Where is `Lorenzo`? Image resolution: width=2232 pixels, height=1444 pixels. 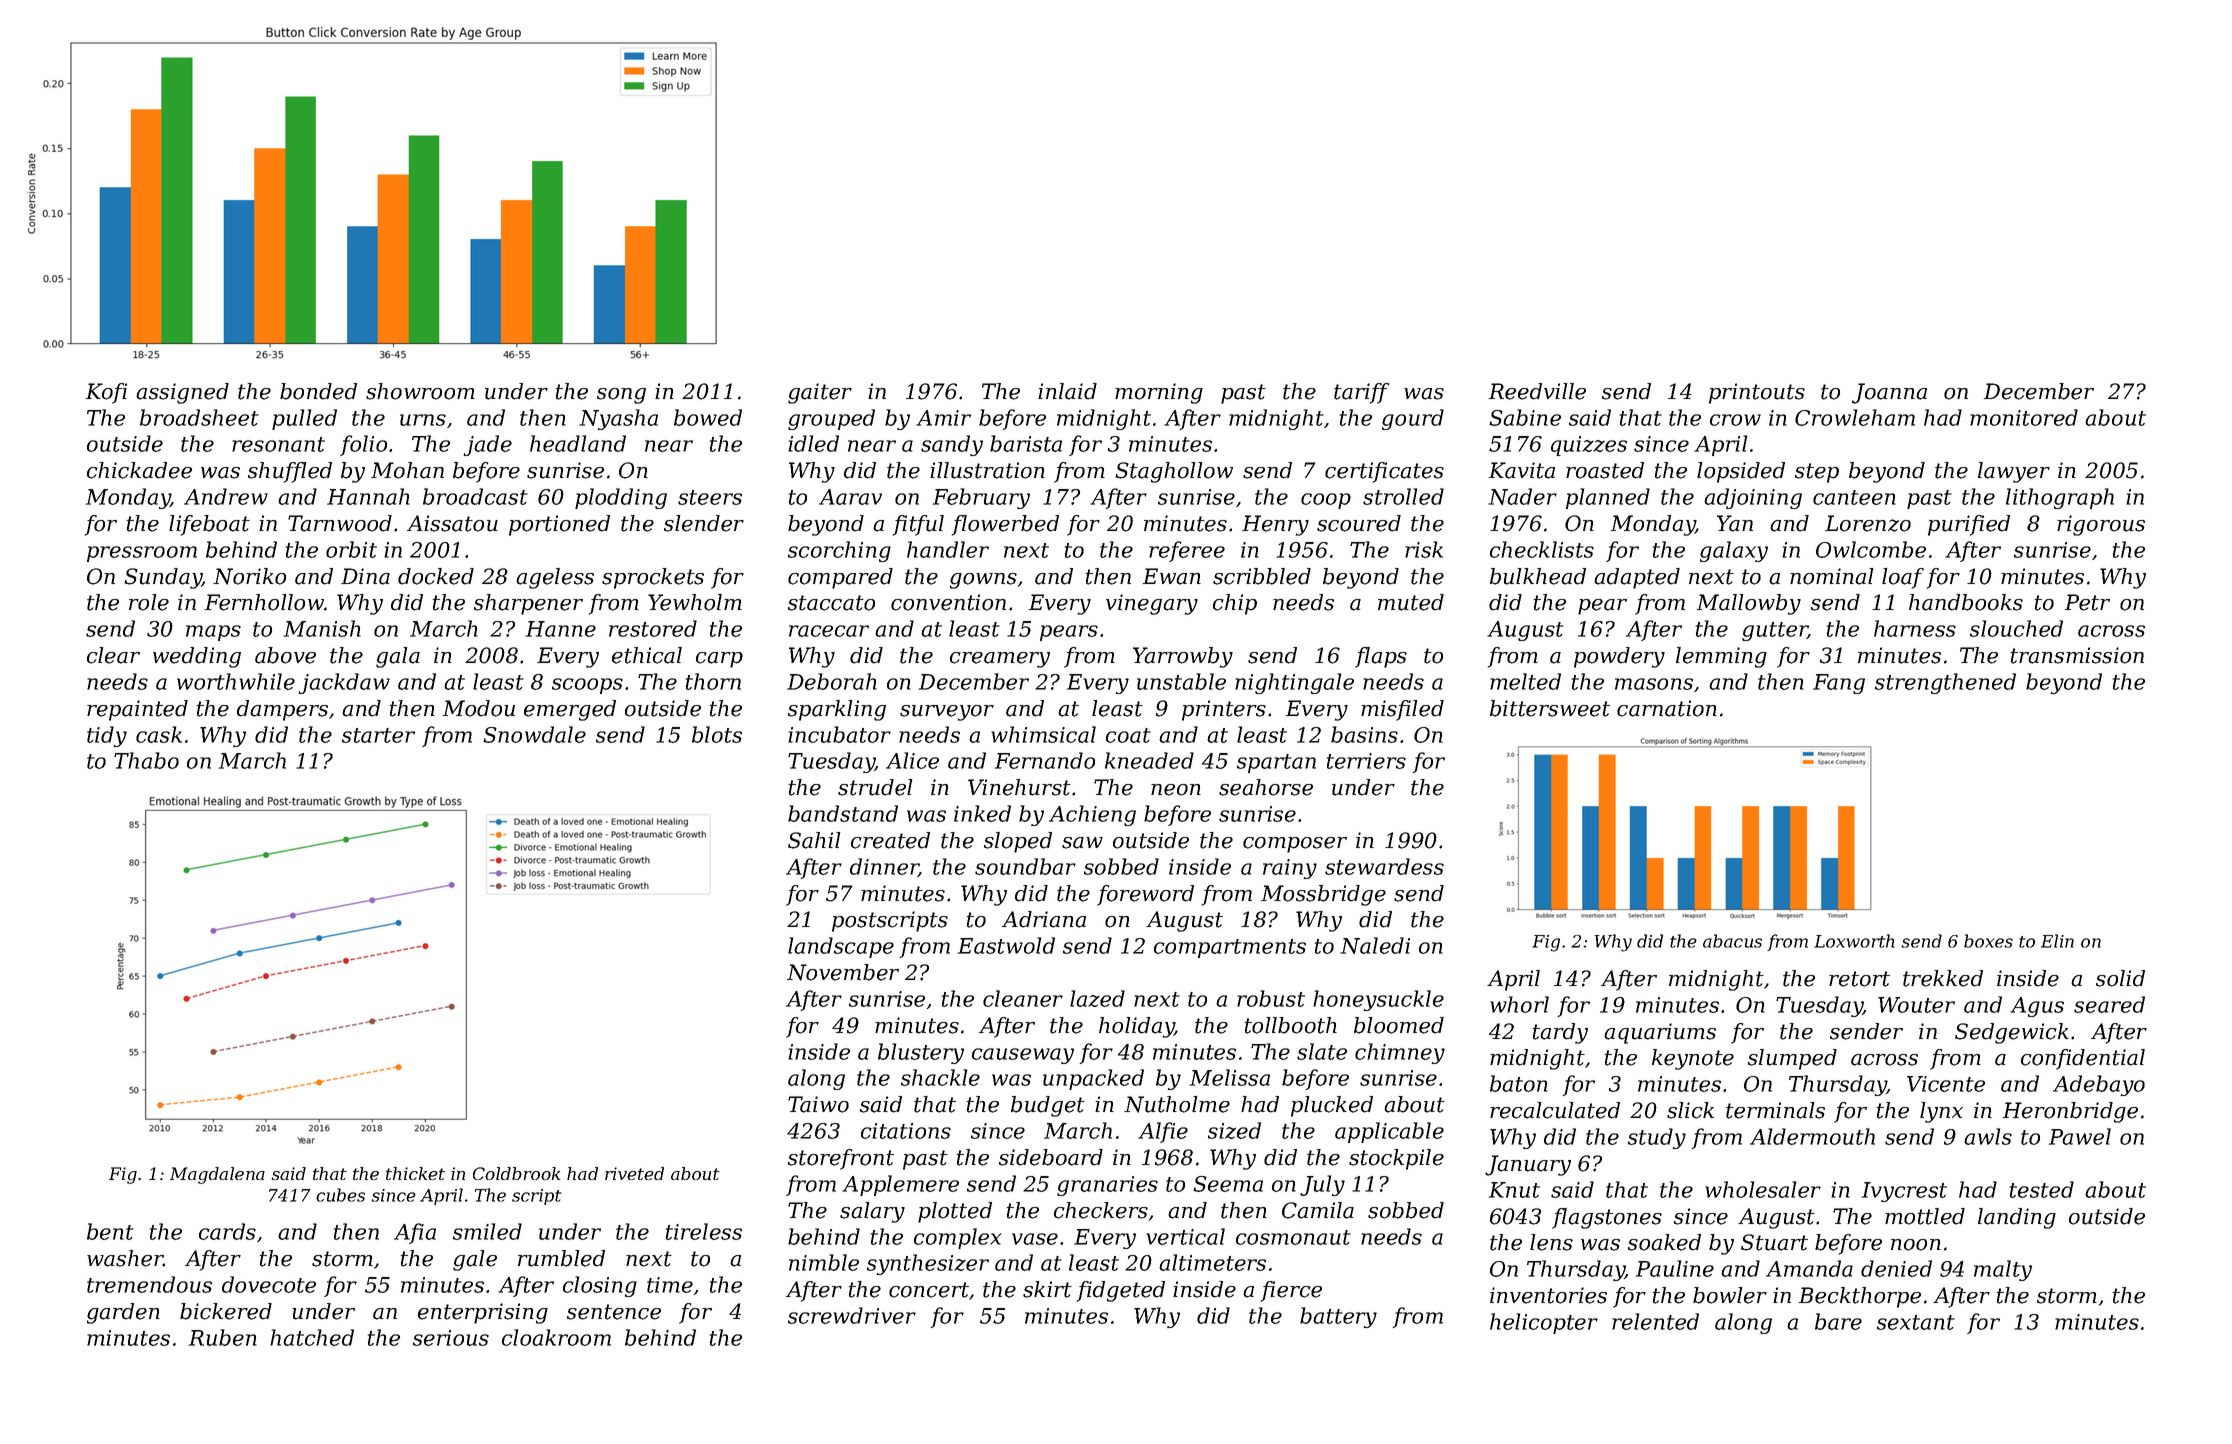 Lorenzo is located at coordinates (1868, 523).
